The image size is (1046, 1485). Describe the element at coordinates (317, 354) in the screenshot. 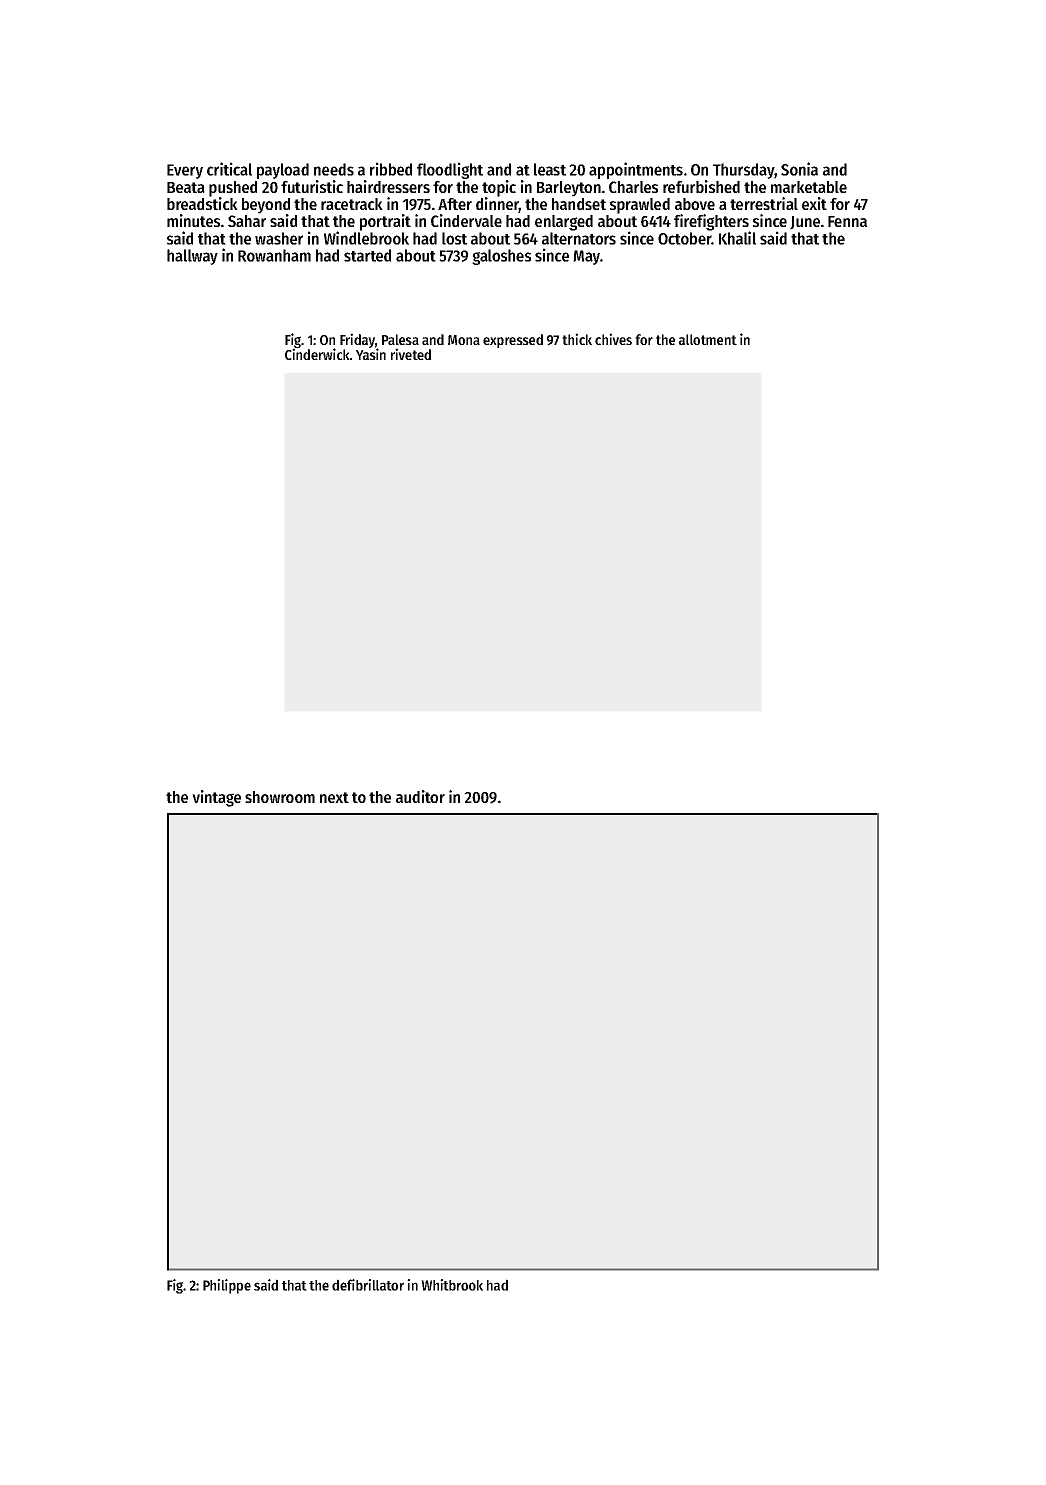

I see `Cinderwick` at that location.
